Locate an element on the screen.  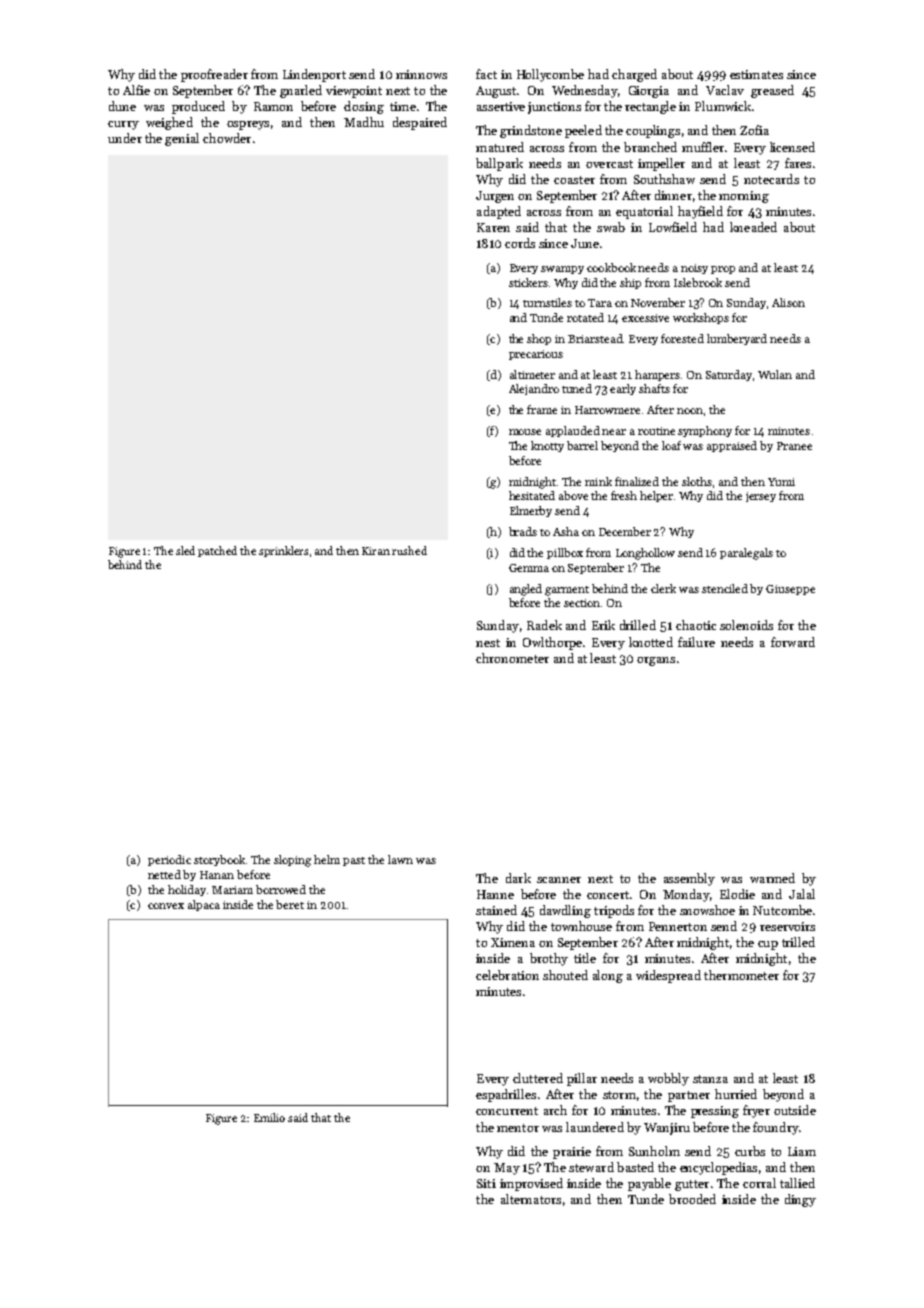
fact is located at coordinates (486, 74).
